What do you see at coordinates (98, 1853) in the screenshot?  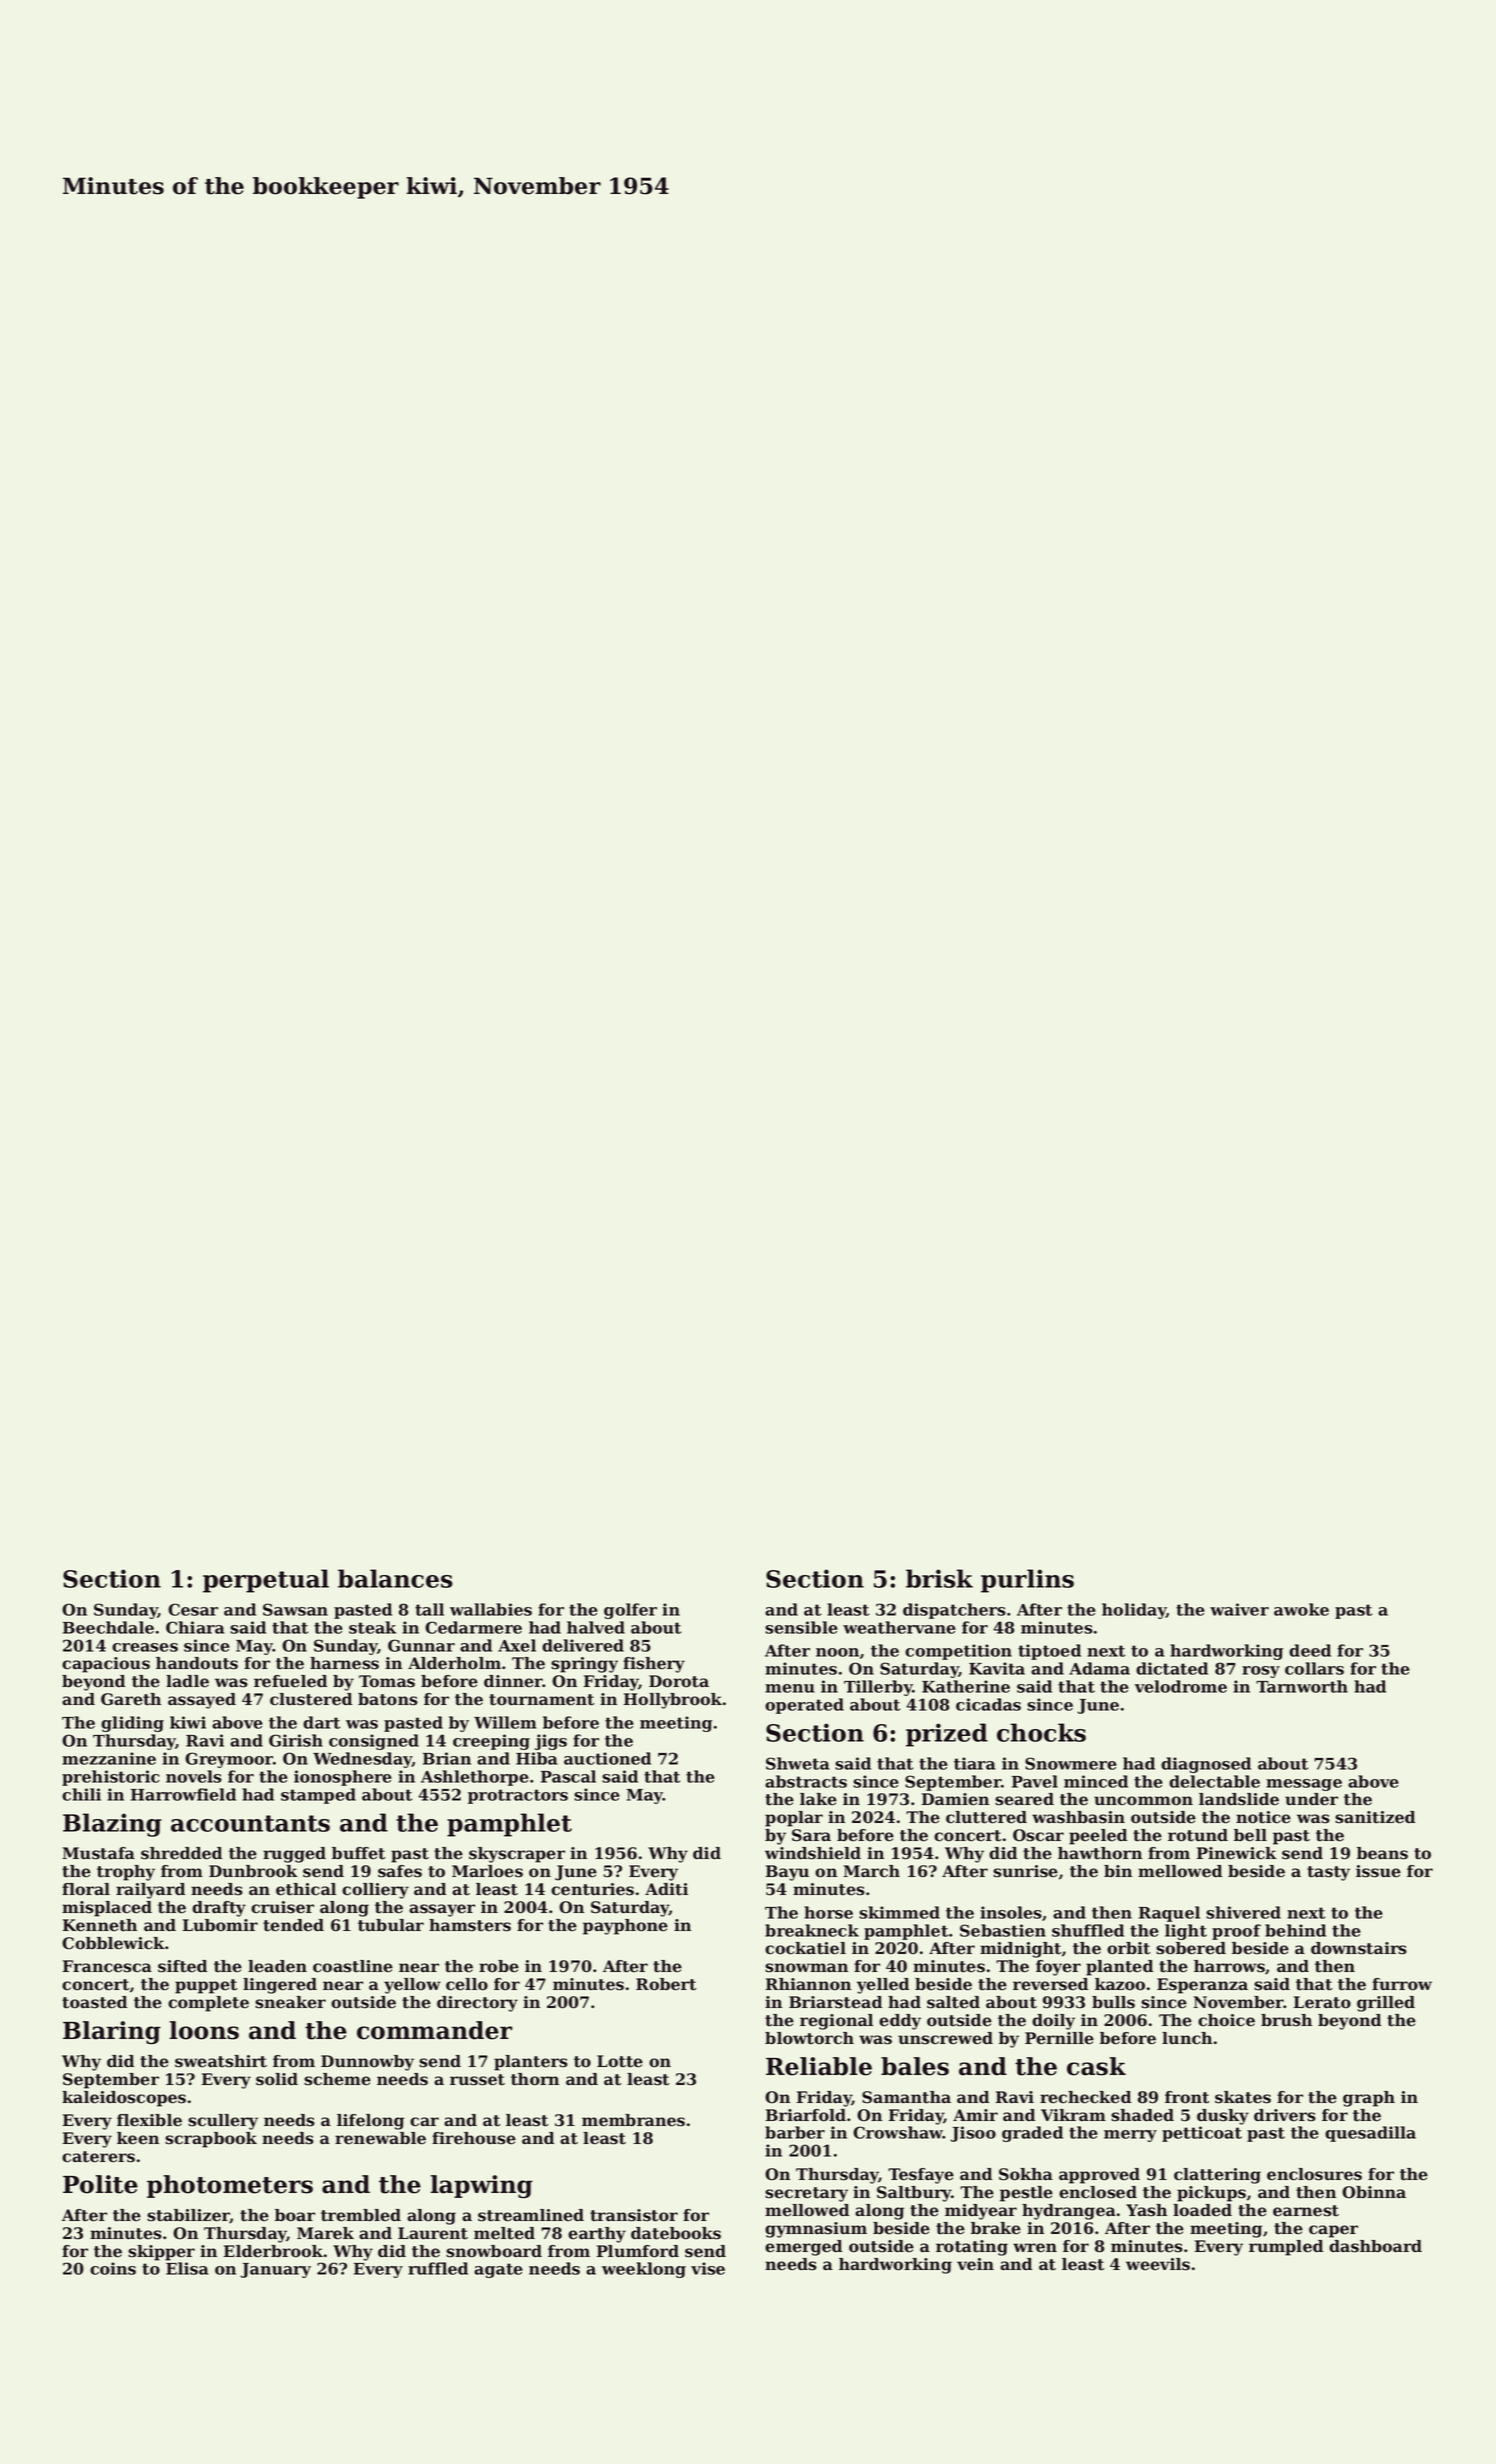 I see `Mustafa` at bounding box center [98, 1853].
